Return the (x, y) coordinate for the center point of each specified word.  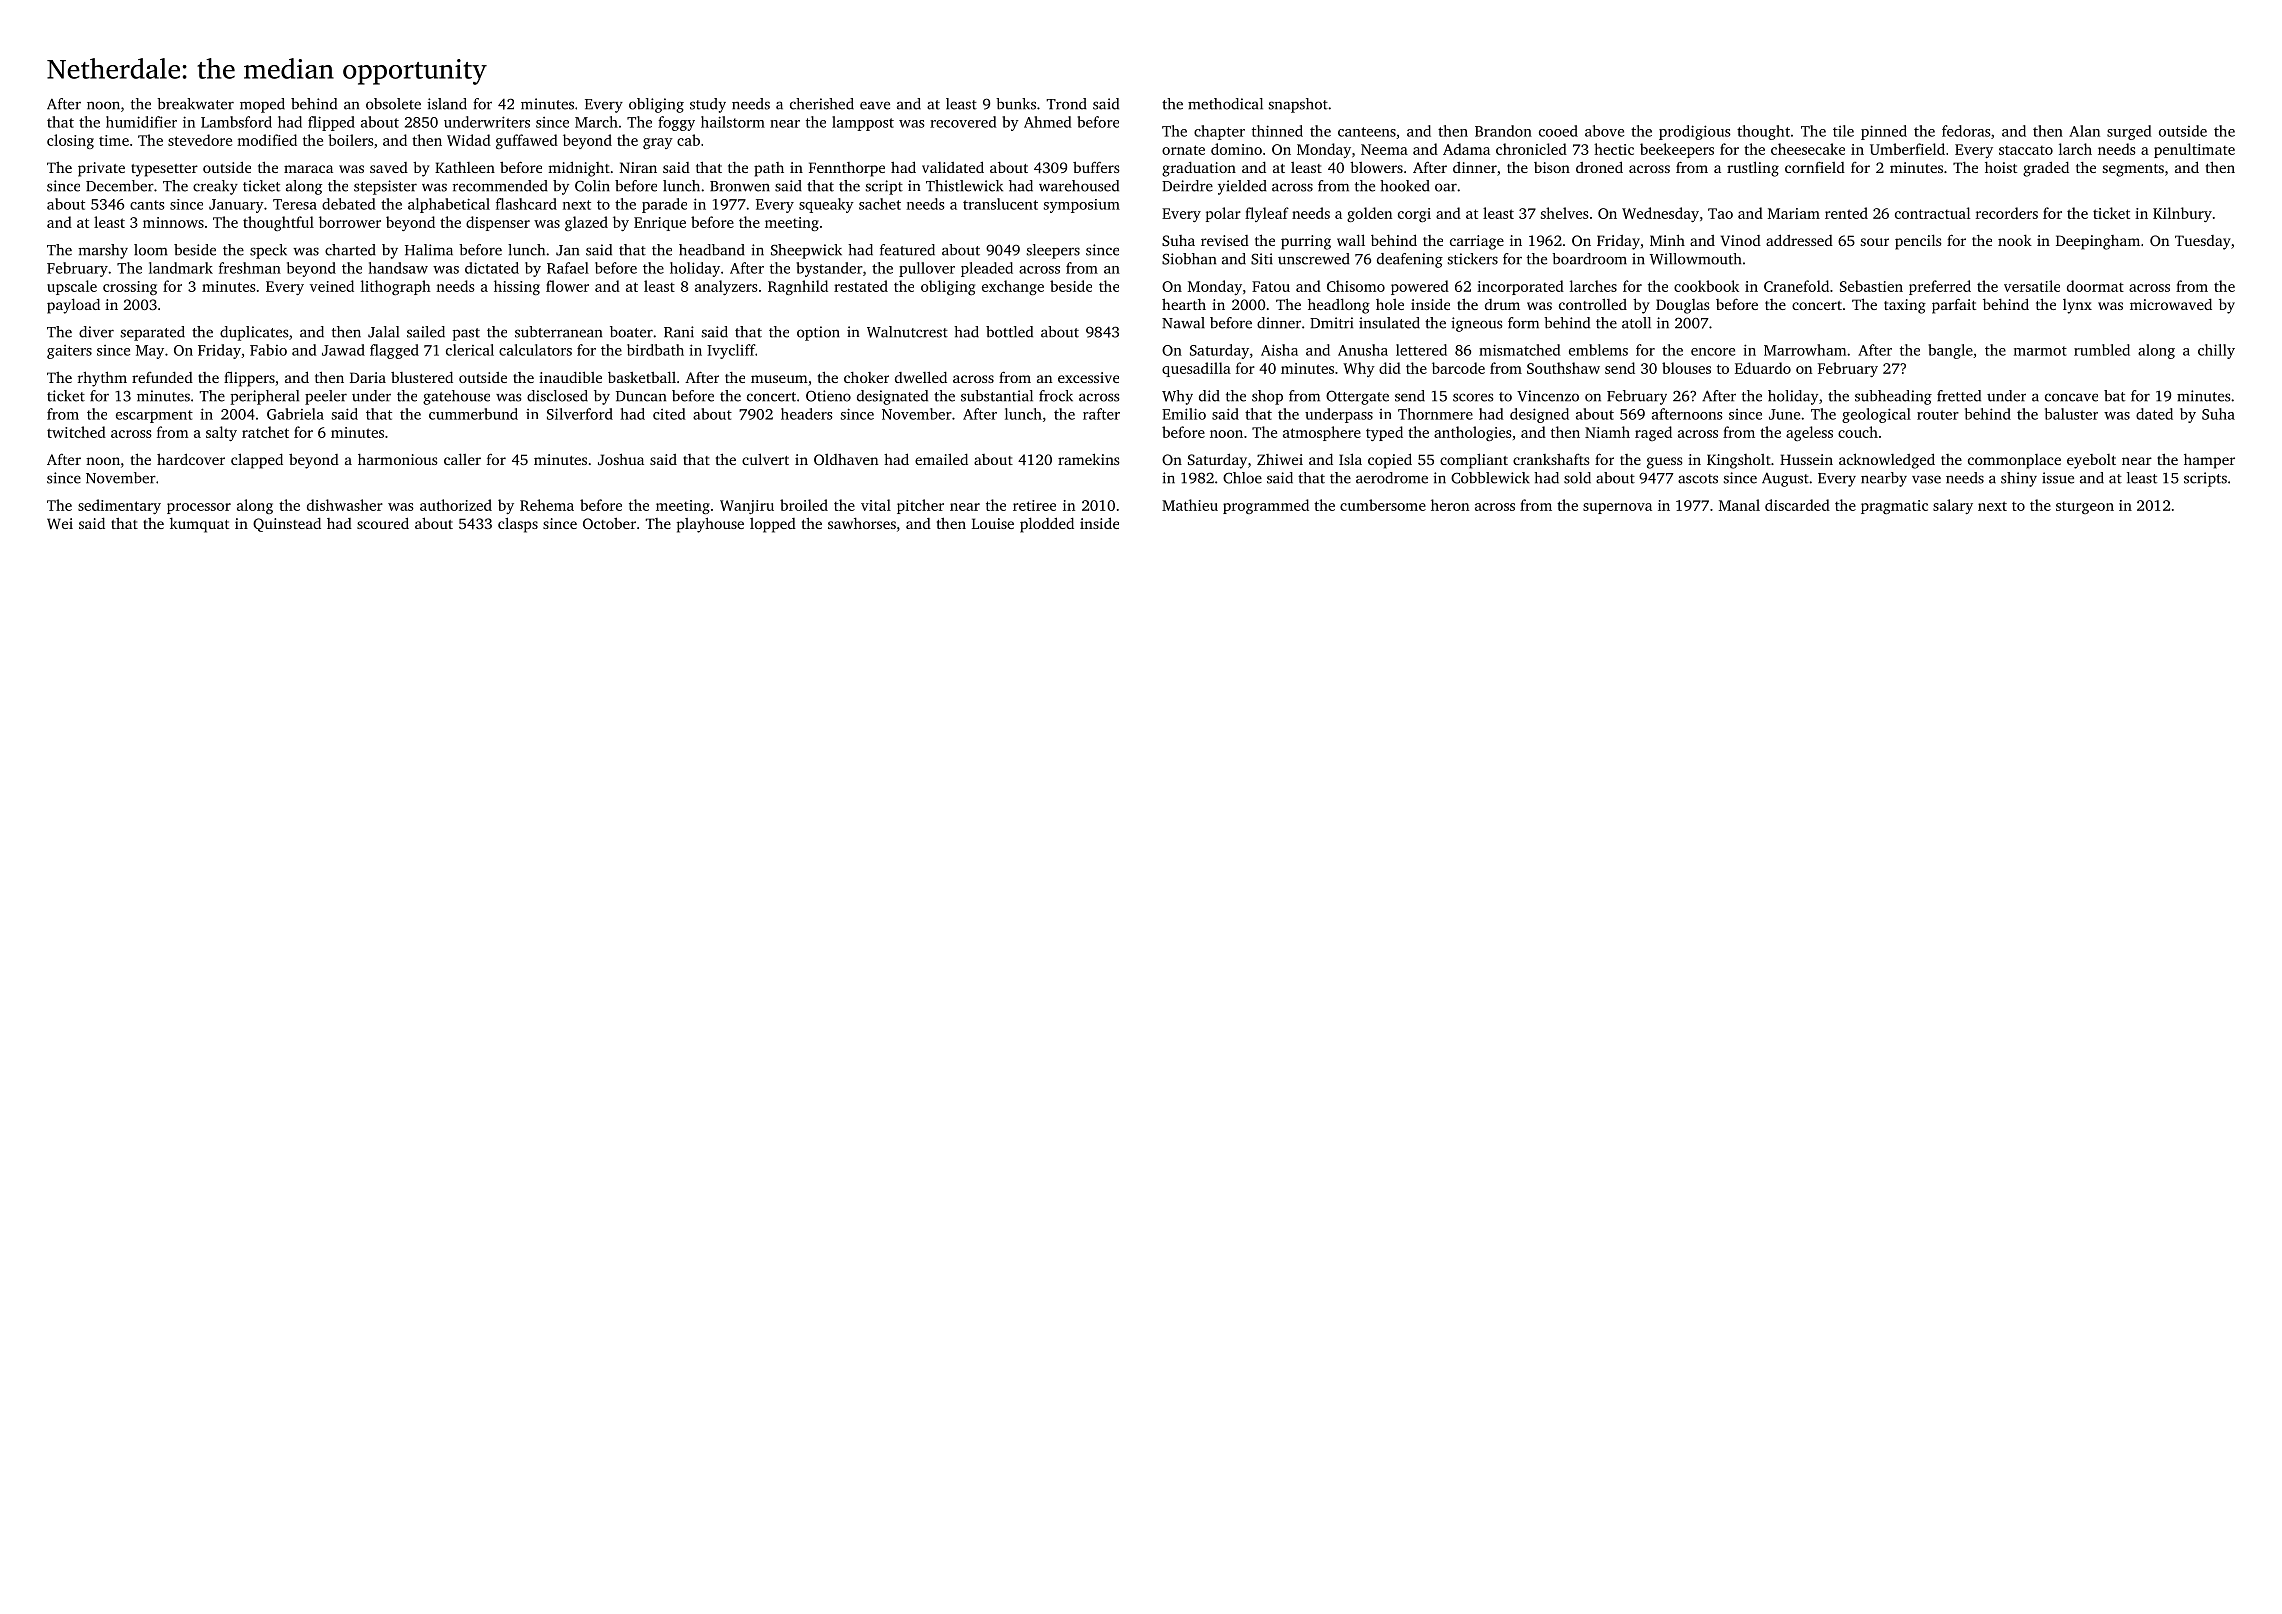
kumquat (199, 525)
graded (2046, 169)
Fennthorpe (847, 169)
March (596, 122)
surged (2129, 132)
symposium (1082, 206)
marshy (103, 251)
